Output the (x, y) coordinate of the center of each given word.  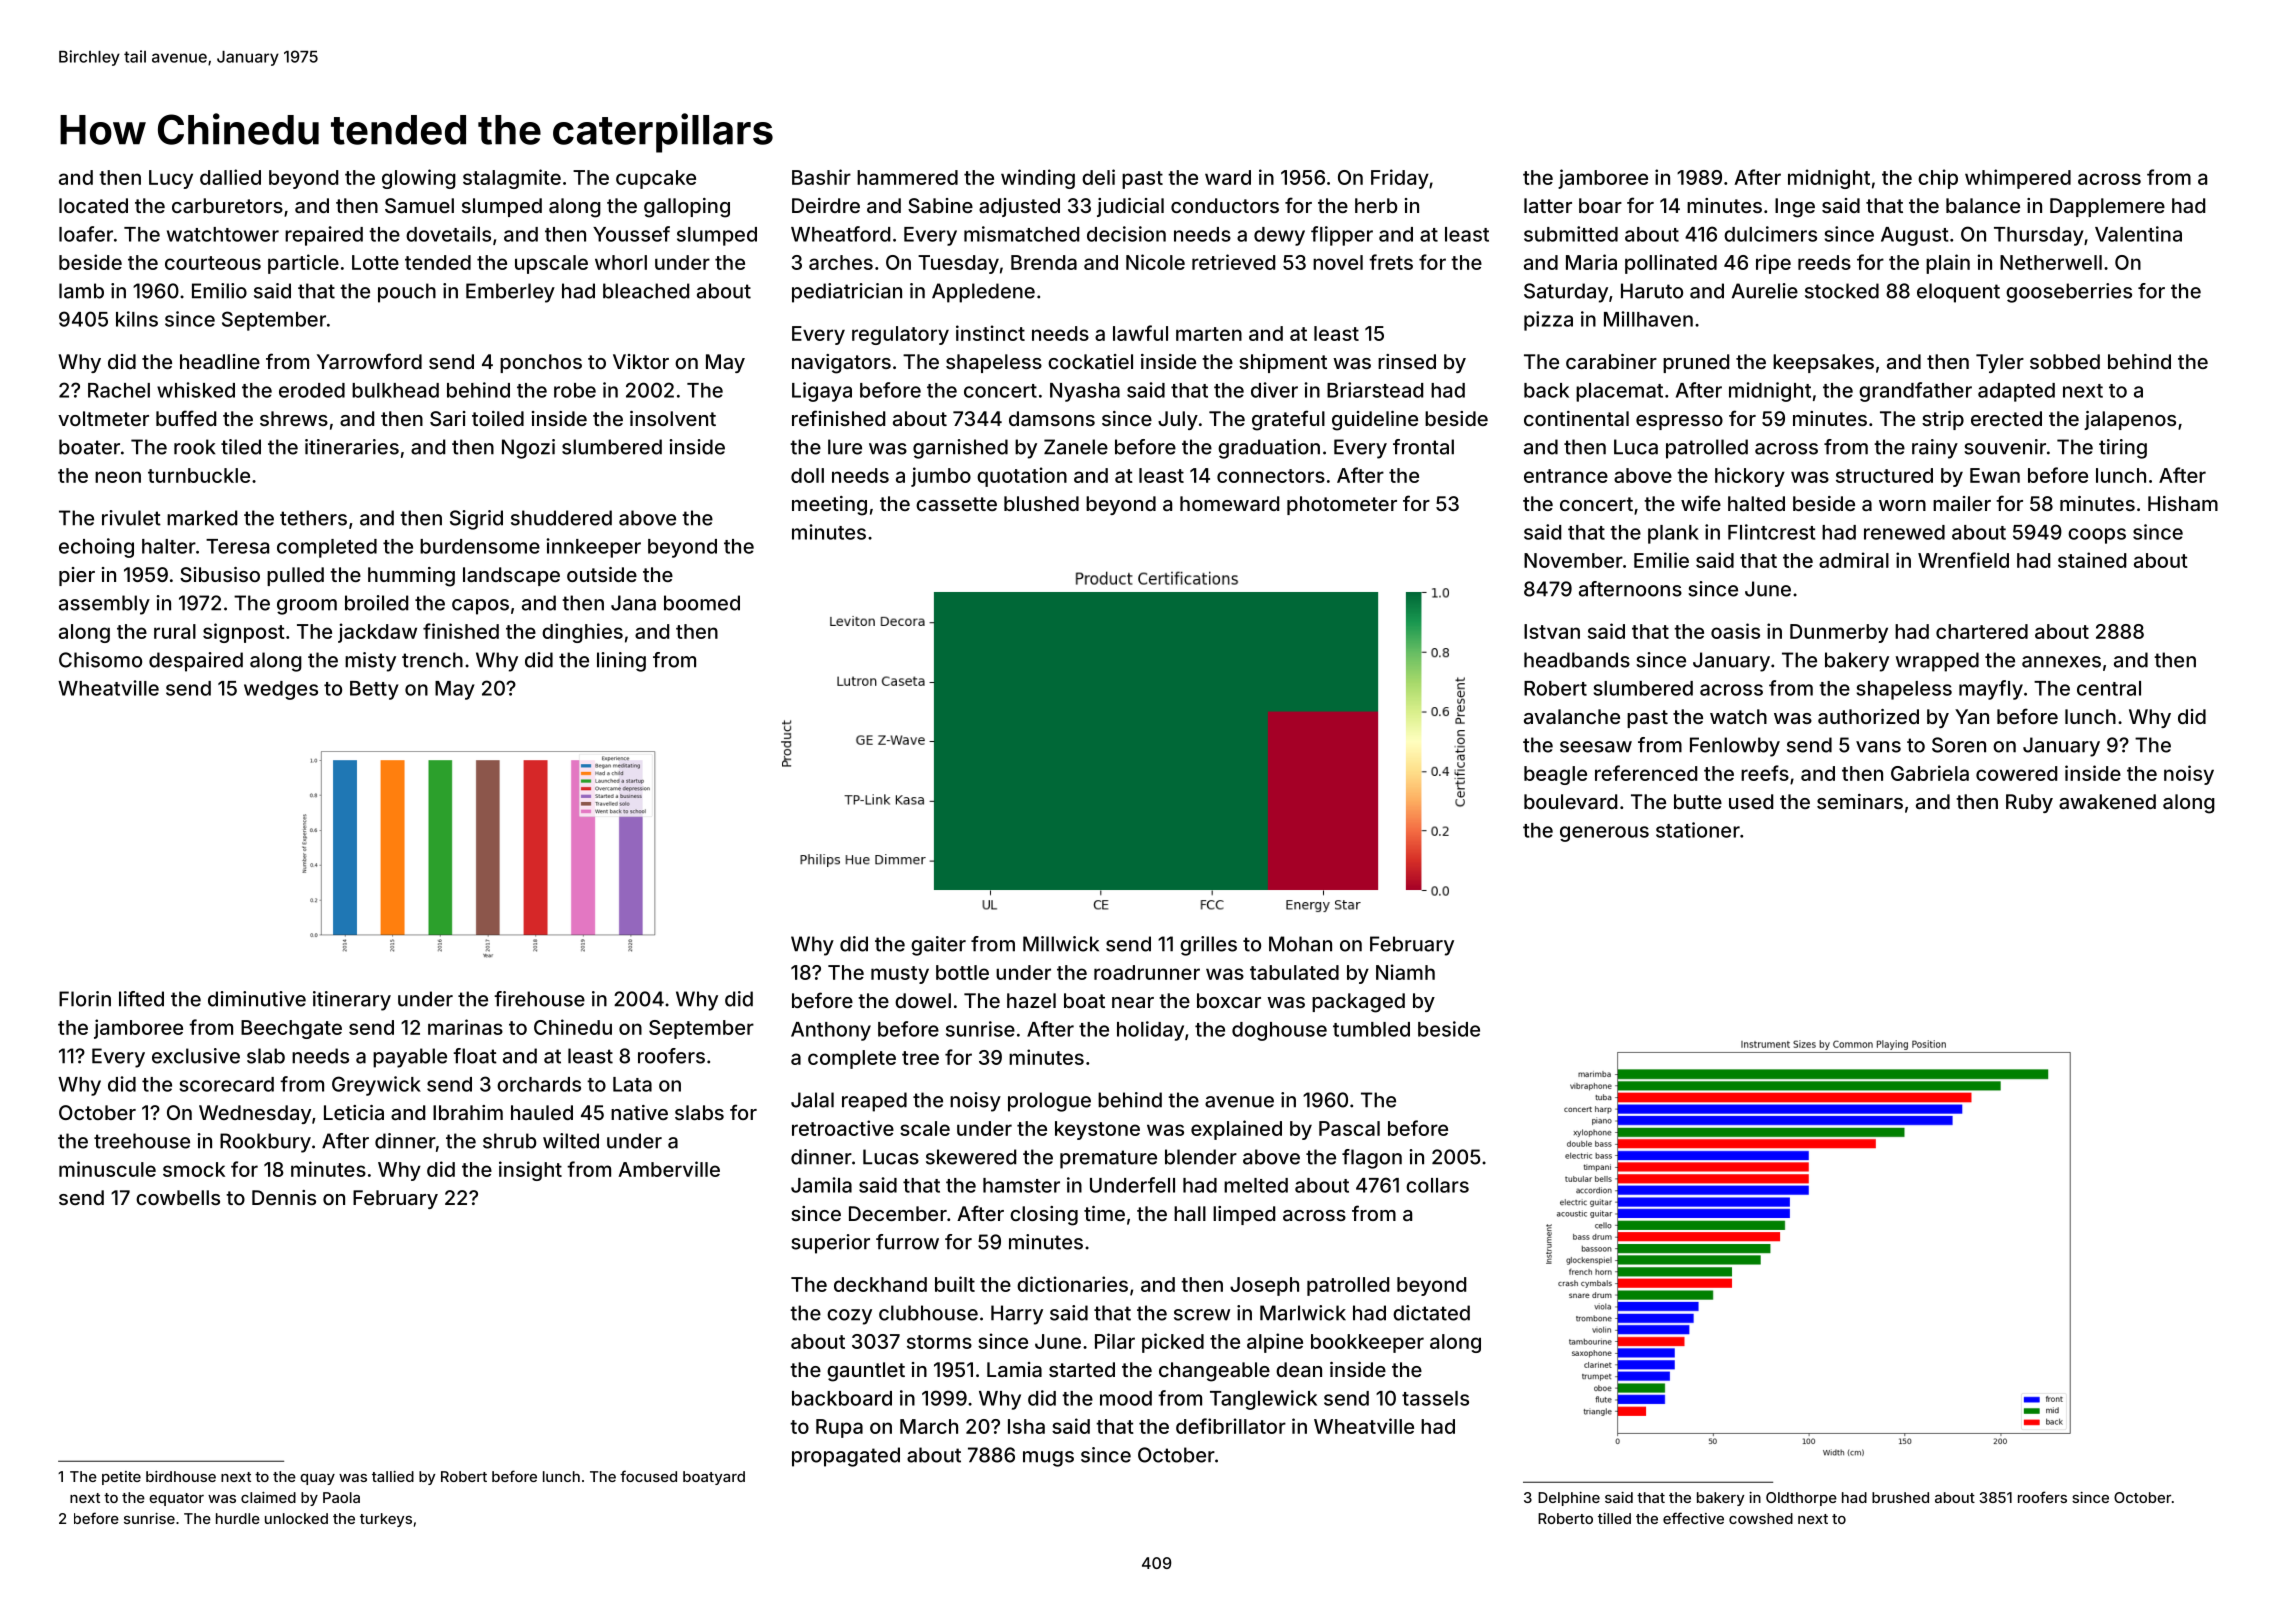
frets (1391, 262)
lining (621, 662)
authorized (1868, 716)
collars (1437, 1185)
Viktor (641, 361)
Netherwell (2051, 262)
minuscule (107, 1169)
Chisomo (100, 660)
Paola (341, 1497)
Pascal (1349, 1128)
